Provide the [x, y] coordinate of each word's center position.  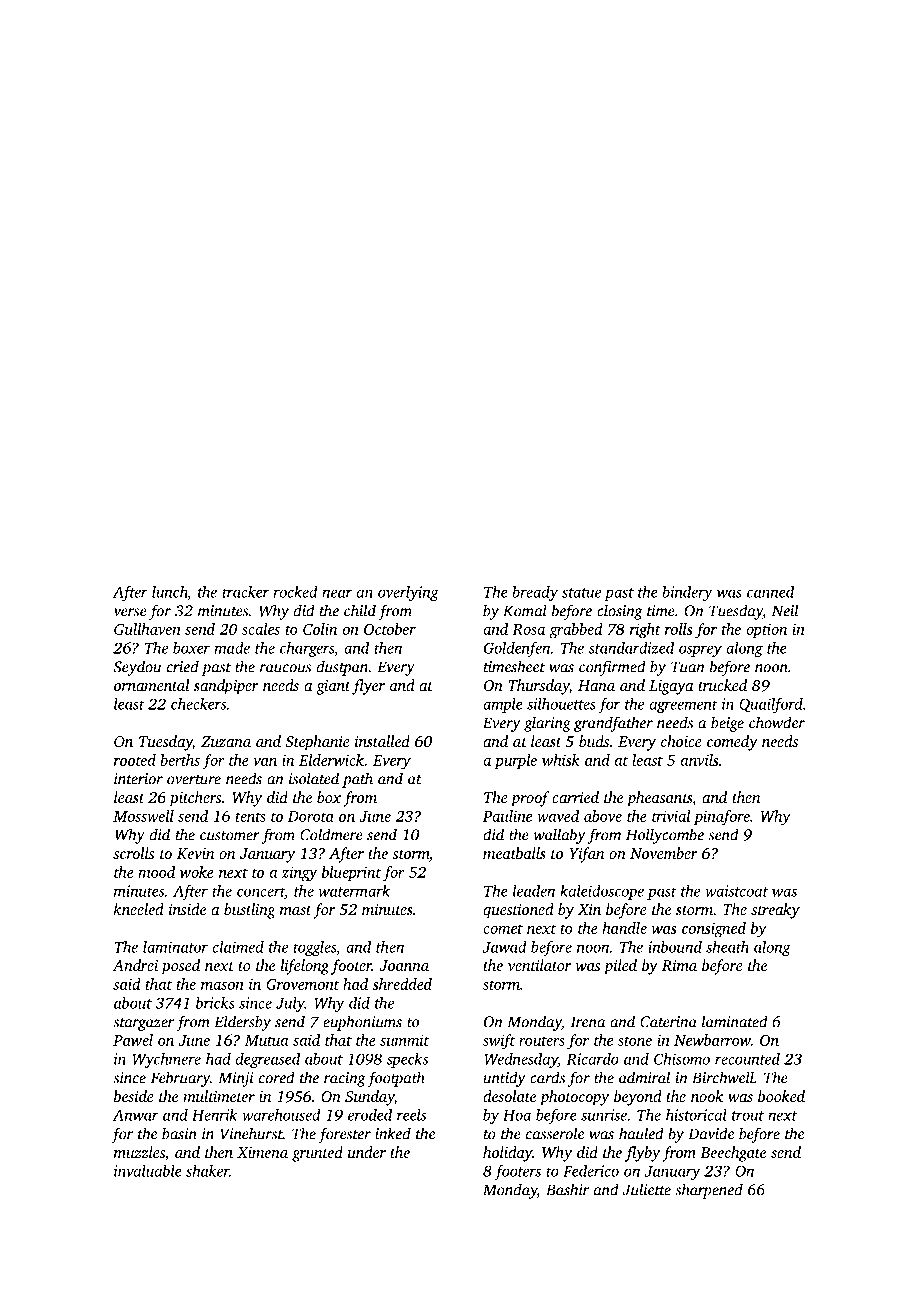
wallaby [559, 836]
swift [499, 1042]
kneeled [139, 909]
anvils [699, 760]
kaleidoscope [602, 892]
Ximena [262, 1152]
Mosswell [143, 816]
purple [516, 761]
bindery [687, 593]
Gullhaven [147, 629]
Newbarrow [712, 1040]
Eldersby [242, 1023]
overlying [408, 593]
